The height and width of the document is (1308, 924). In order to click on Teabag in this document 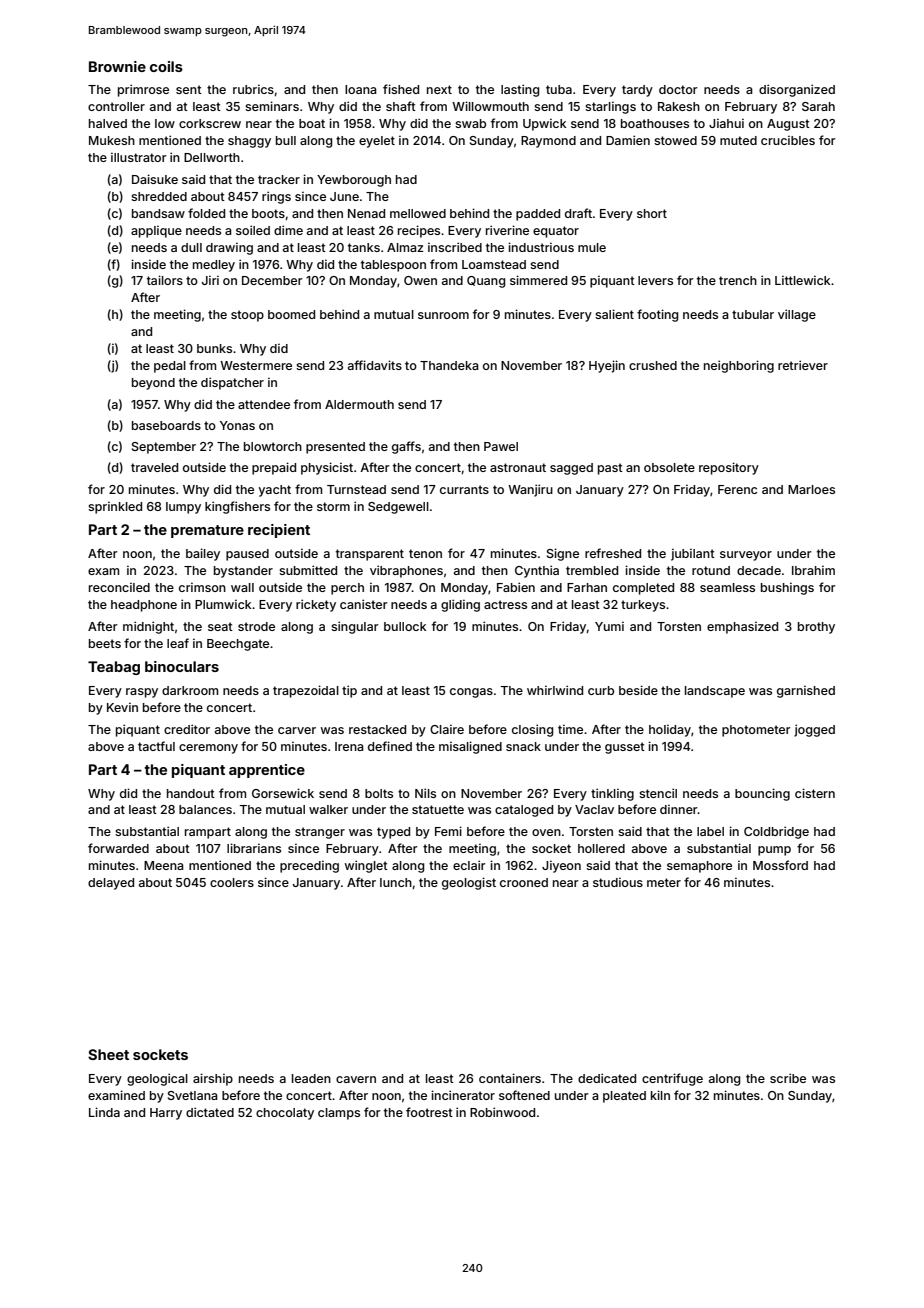, I will do `click(114, 668)`.
